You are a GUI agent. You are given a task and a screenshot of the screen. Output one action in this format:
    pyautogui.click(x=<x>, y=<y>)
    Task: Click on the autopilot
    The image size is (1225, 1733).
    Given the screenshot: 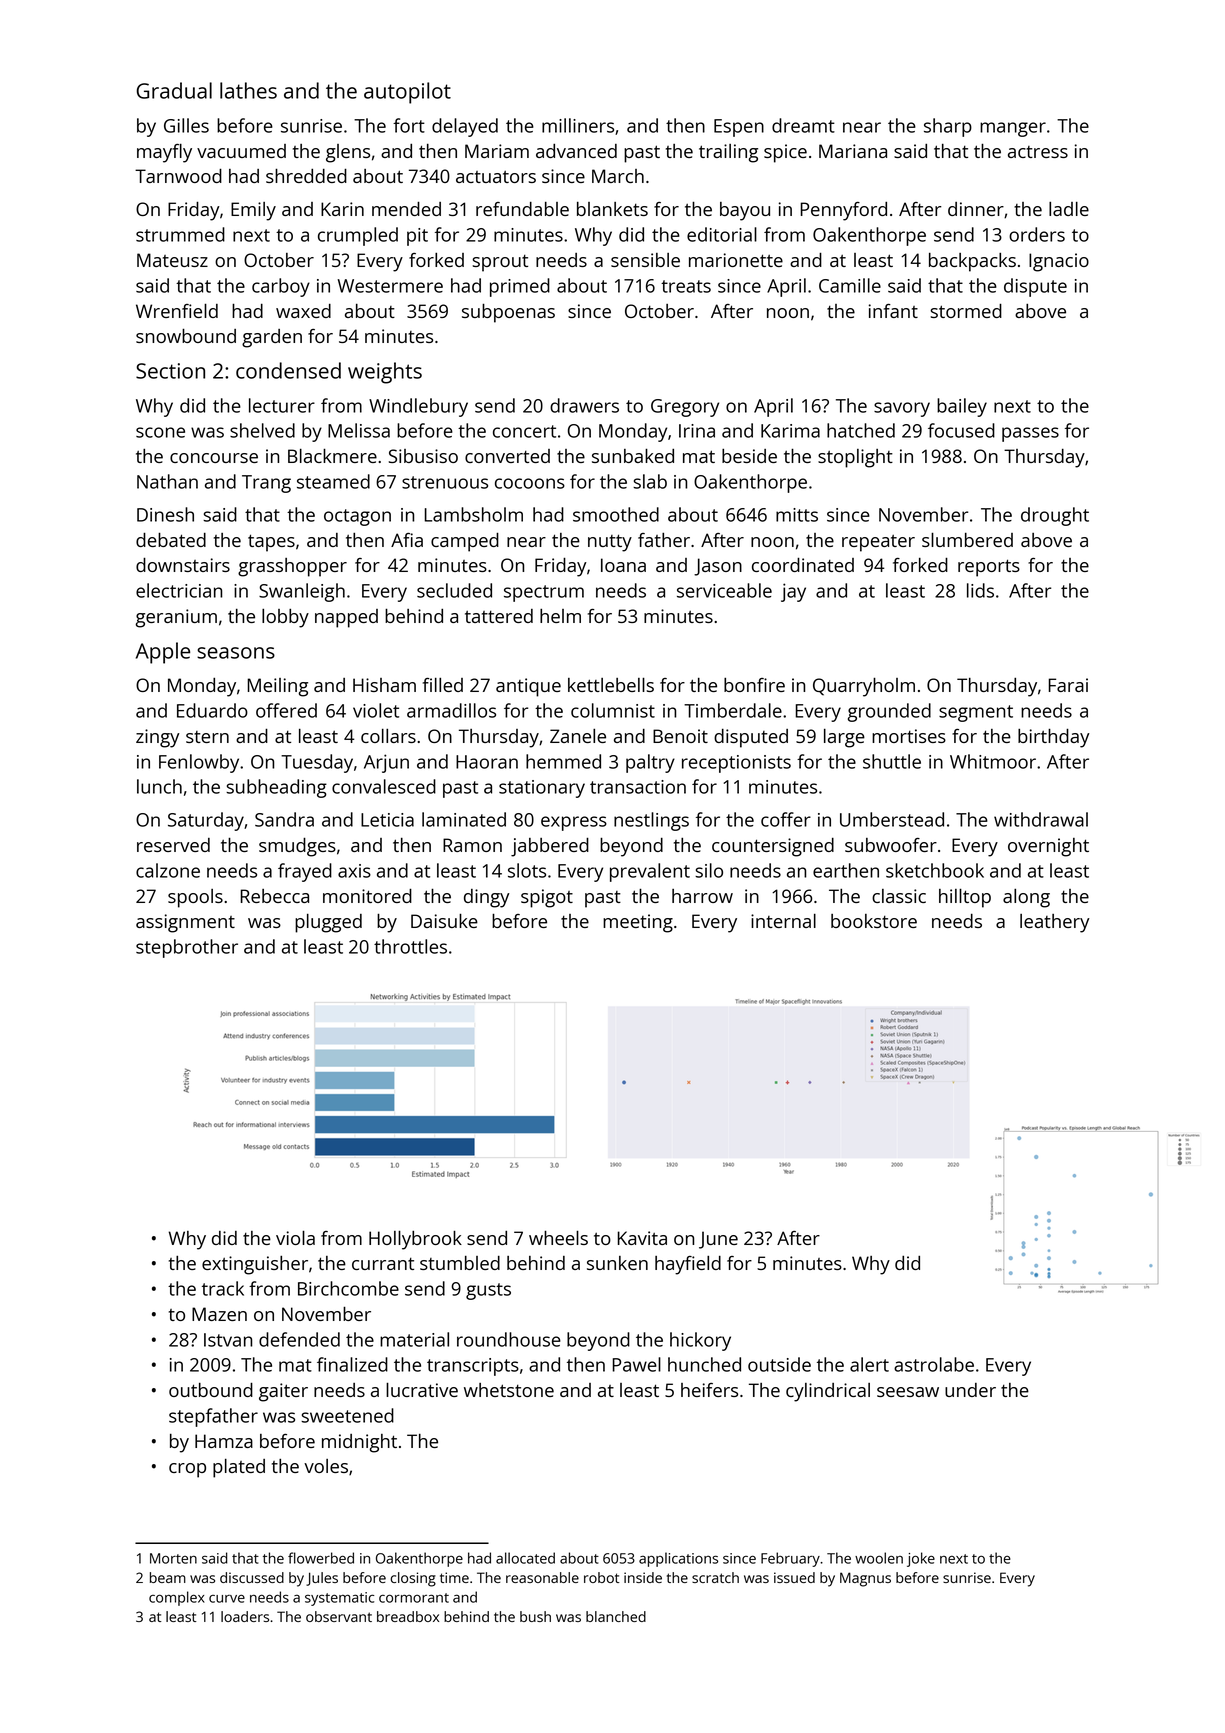 What is the action you would take?
    pyautogui.click(x=407, y=93)
